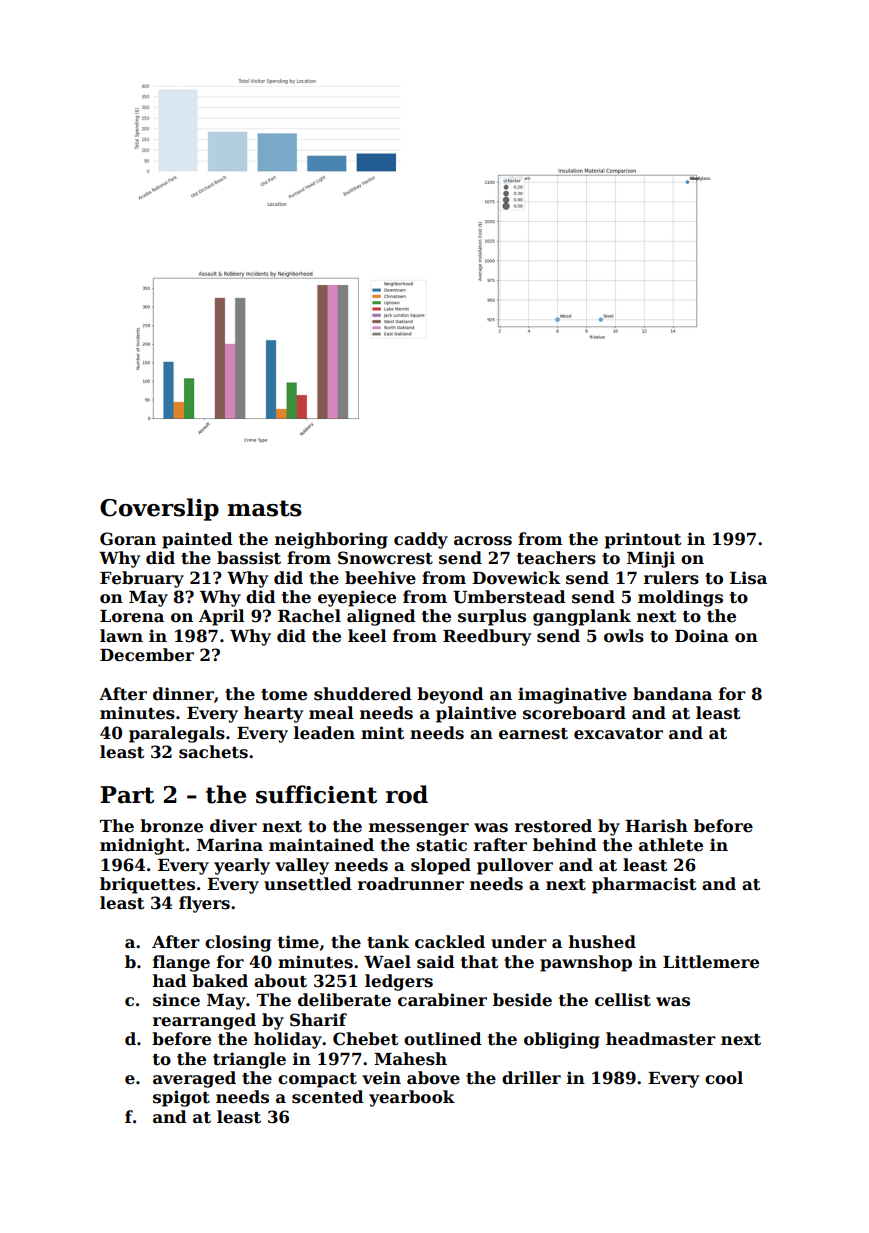 The image size is (869, 1233). What do you see at coordinates (531, 1078) in the screenshot?
I see `driller` at bounding box center [531, 1078].
